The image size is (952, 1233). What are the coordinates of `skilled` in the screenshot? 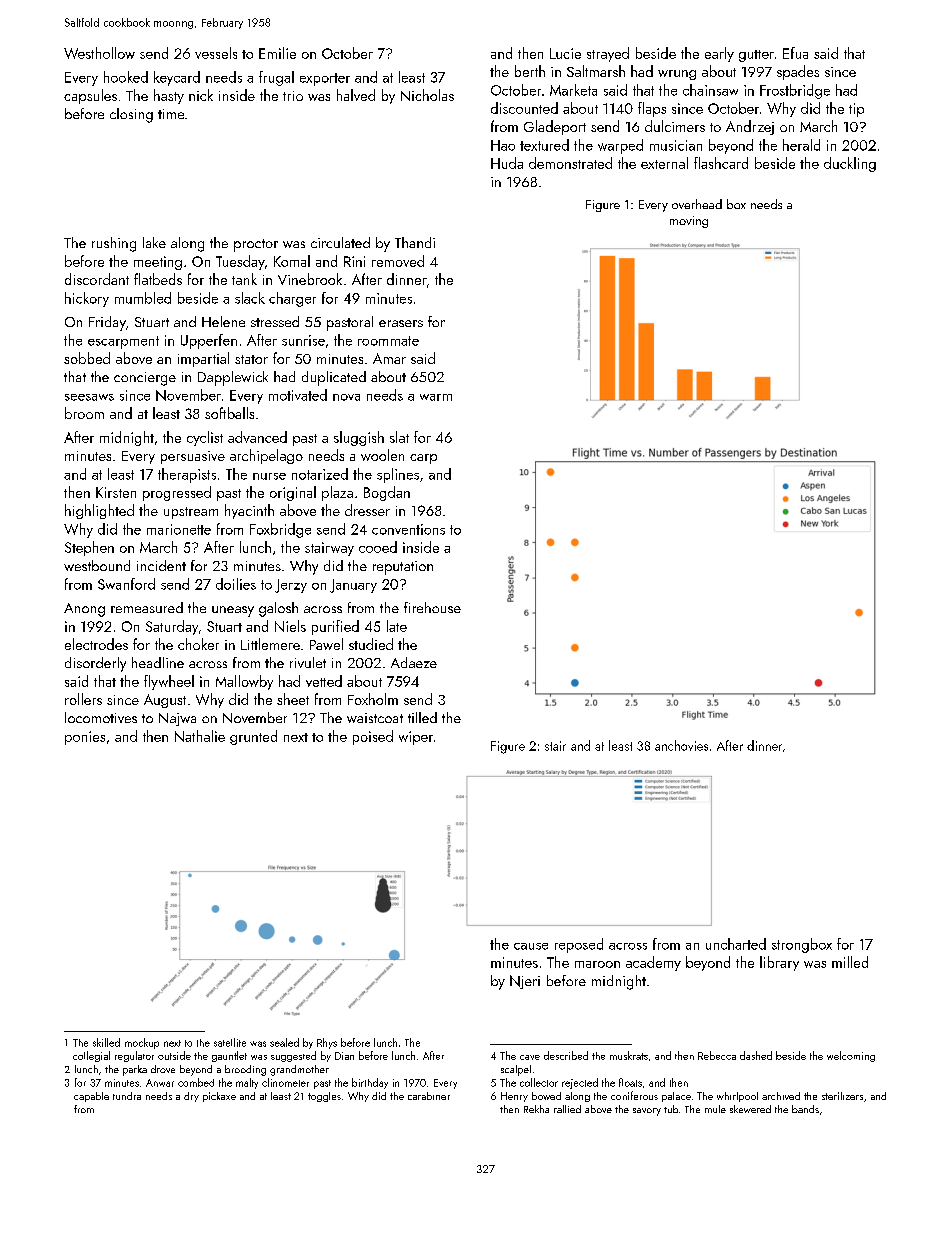 It's located at (106, 1042).
